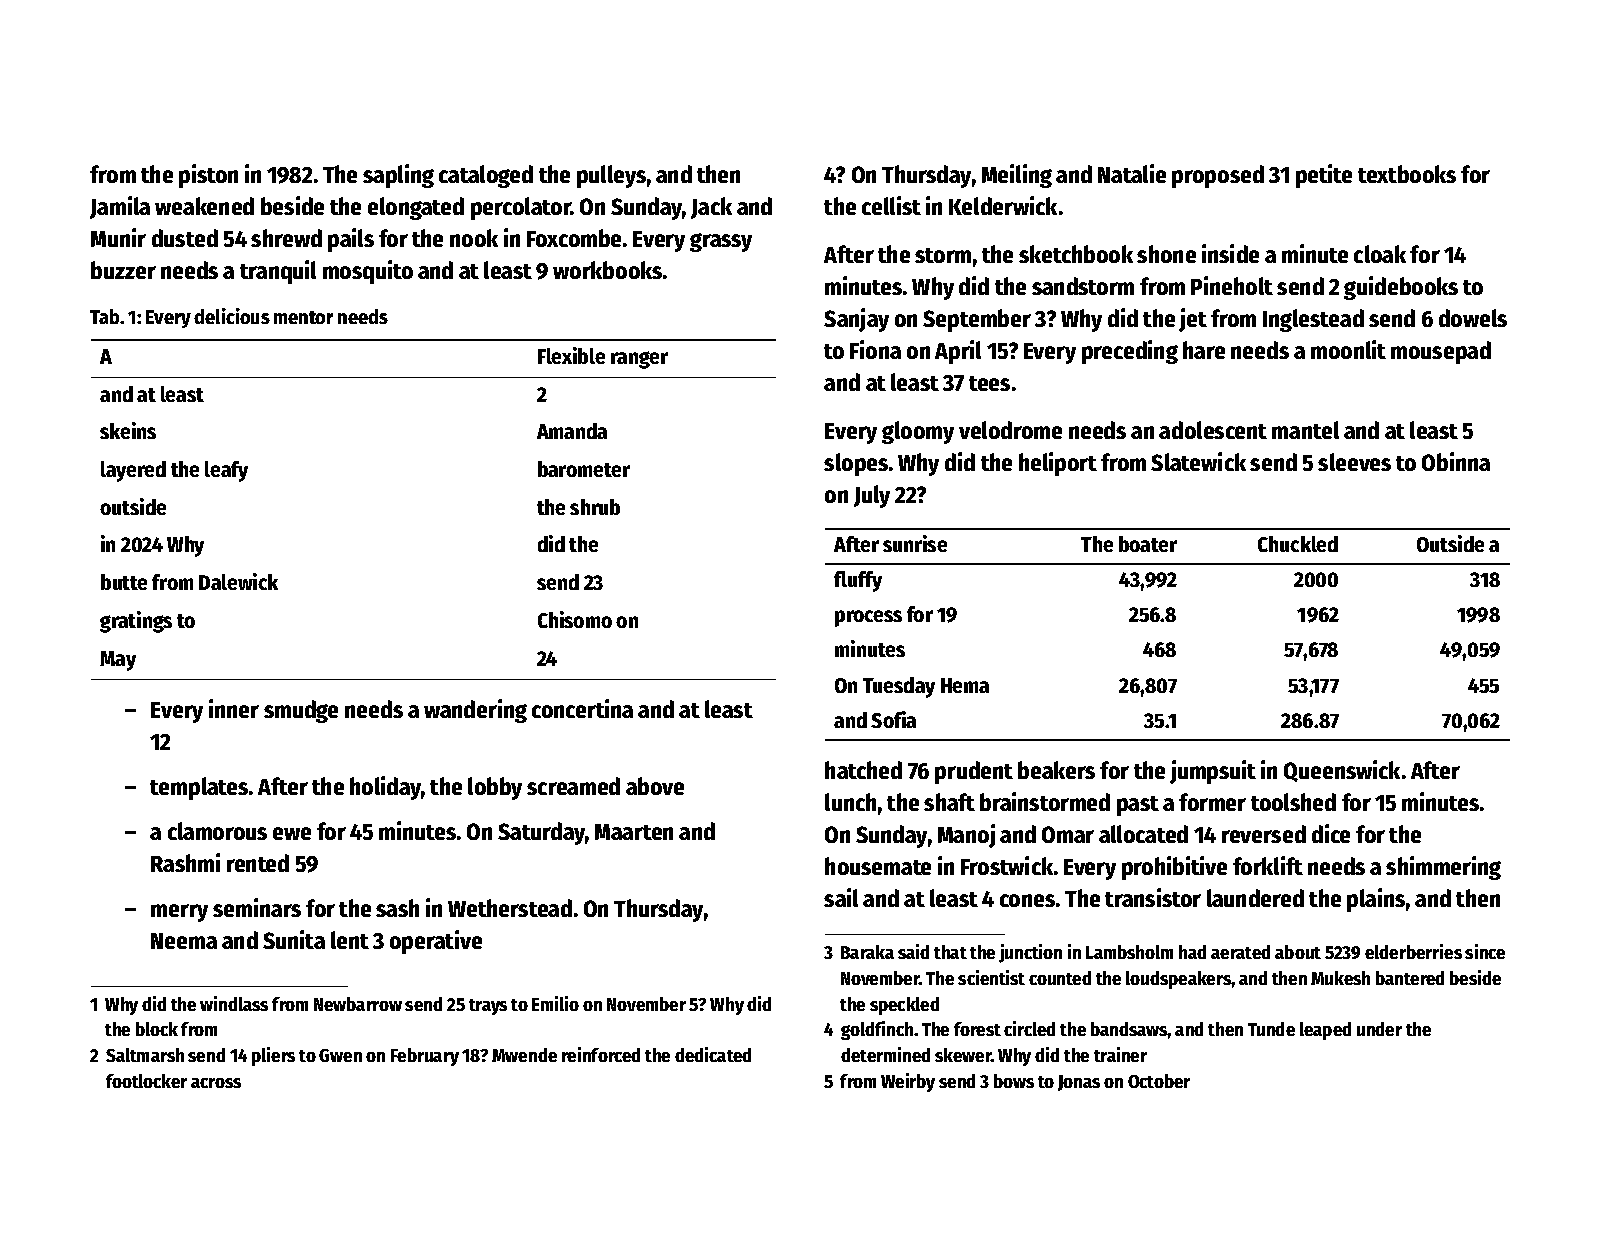 Image resolution: width=1601 pixels, height=1237 pixels. What do you see at coordinates (216, 1083) in the document?
I see `across` at bounding box center [216, 1083].
